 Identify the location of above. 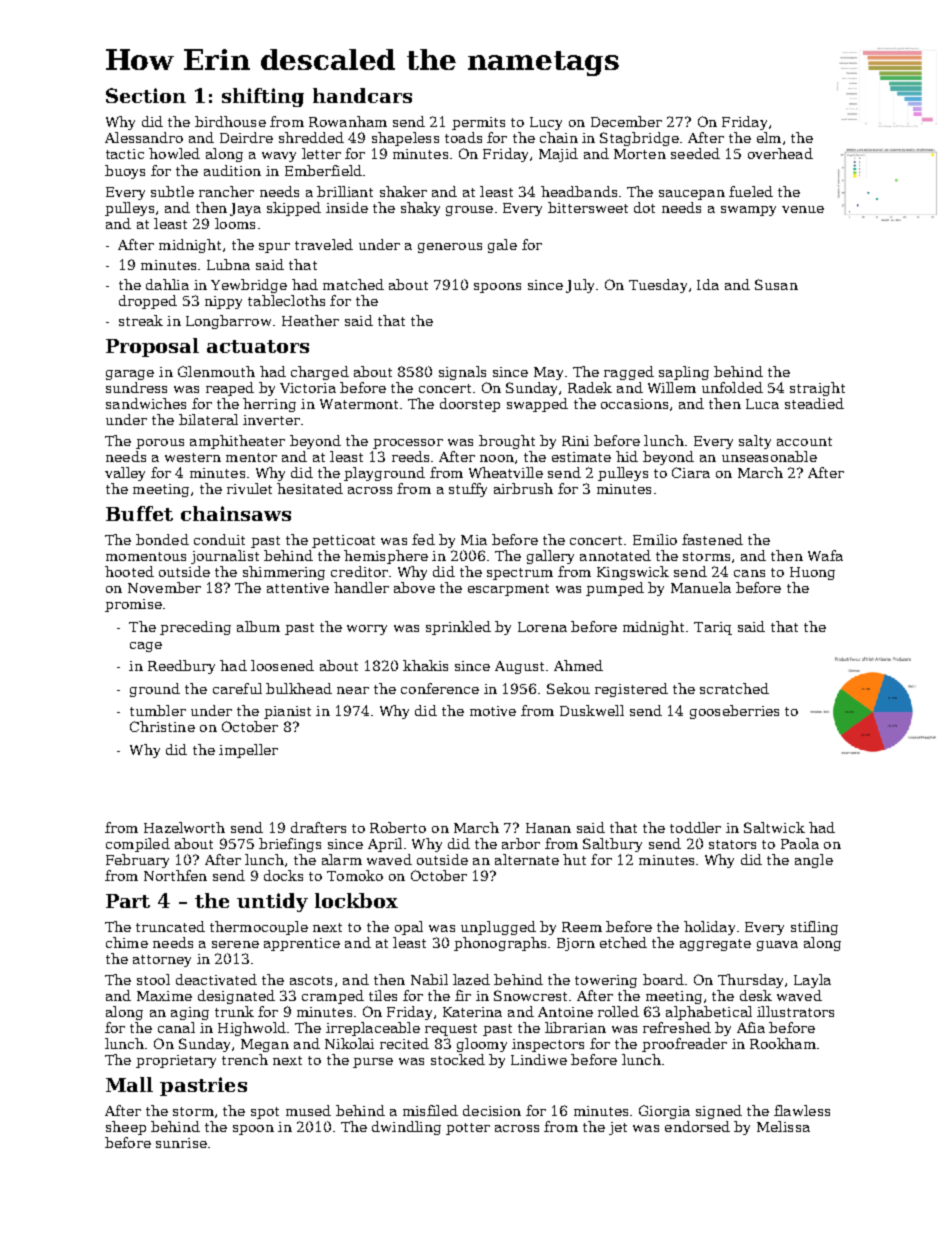
(414, 587).
